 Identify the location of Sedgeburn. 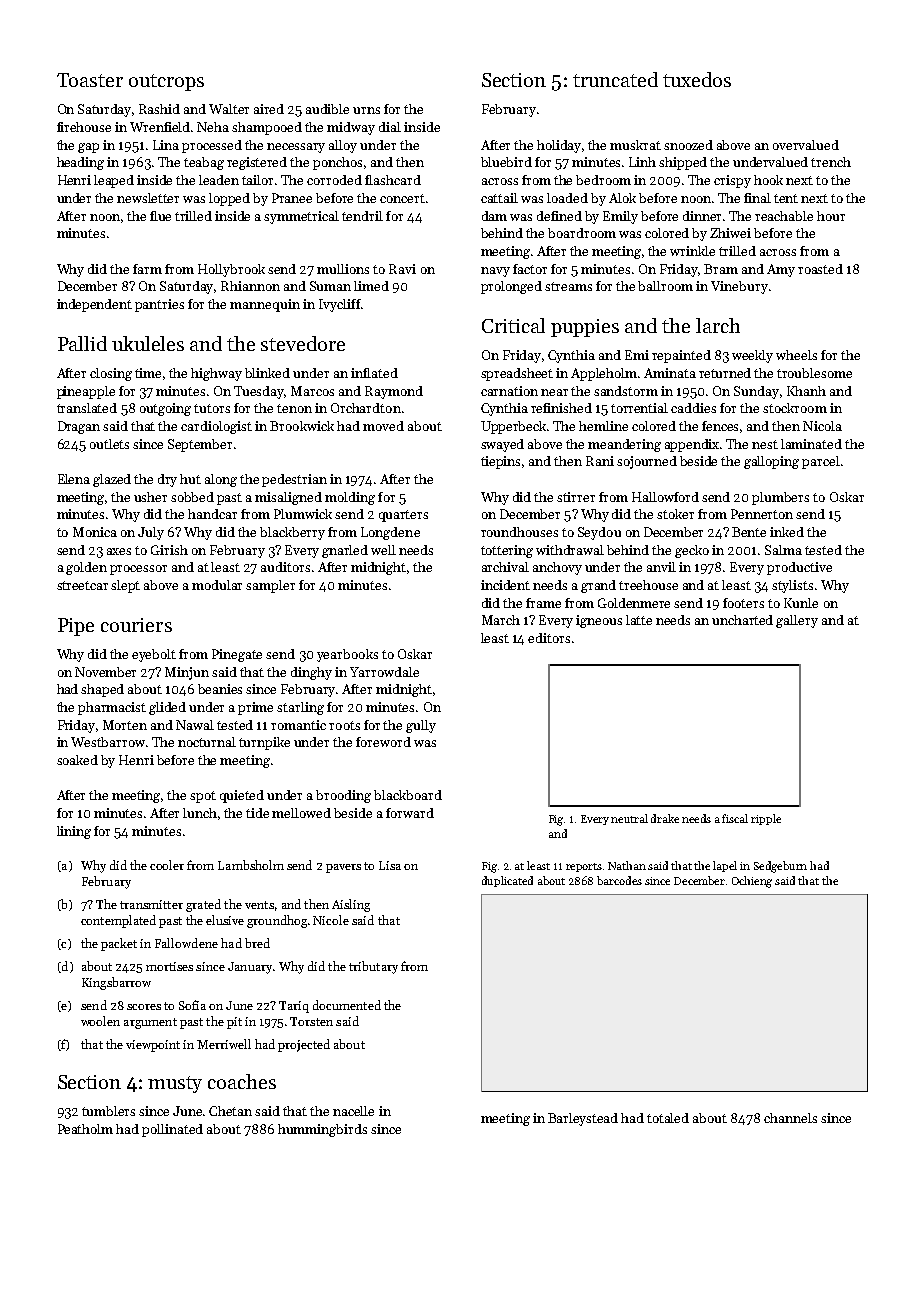
(780, 867).
